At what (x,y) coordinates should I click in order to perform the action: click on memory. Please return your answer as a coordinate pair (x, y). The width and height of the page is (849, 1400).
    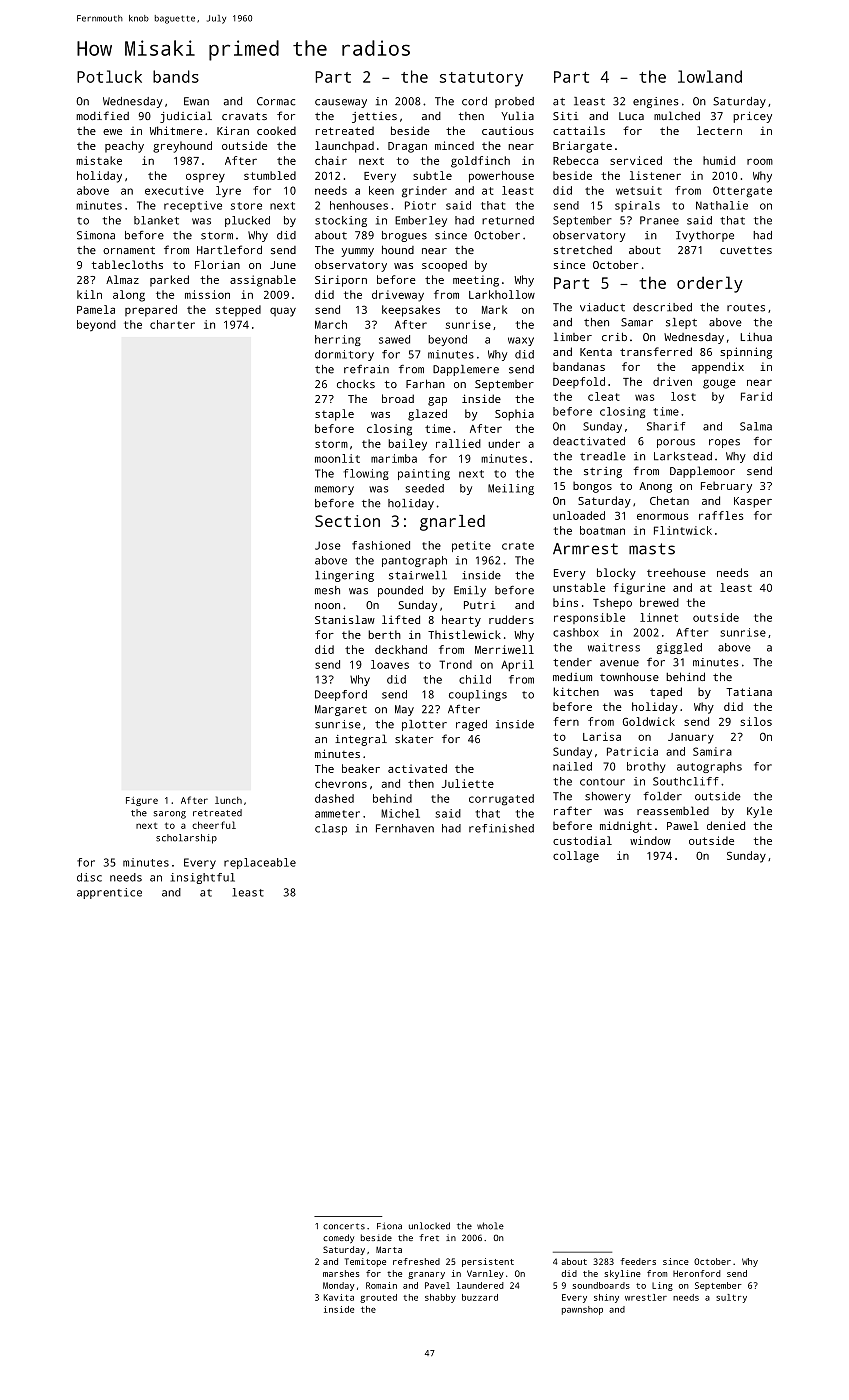
    Looking at the image, I should click on (334, 490).
